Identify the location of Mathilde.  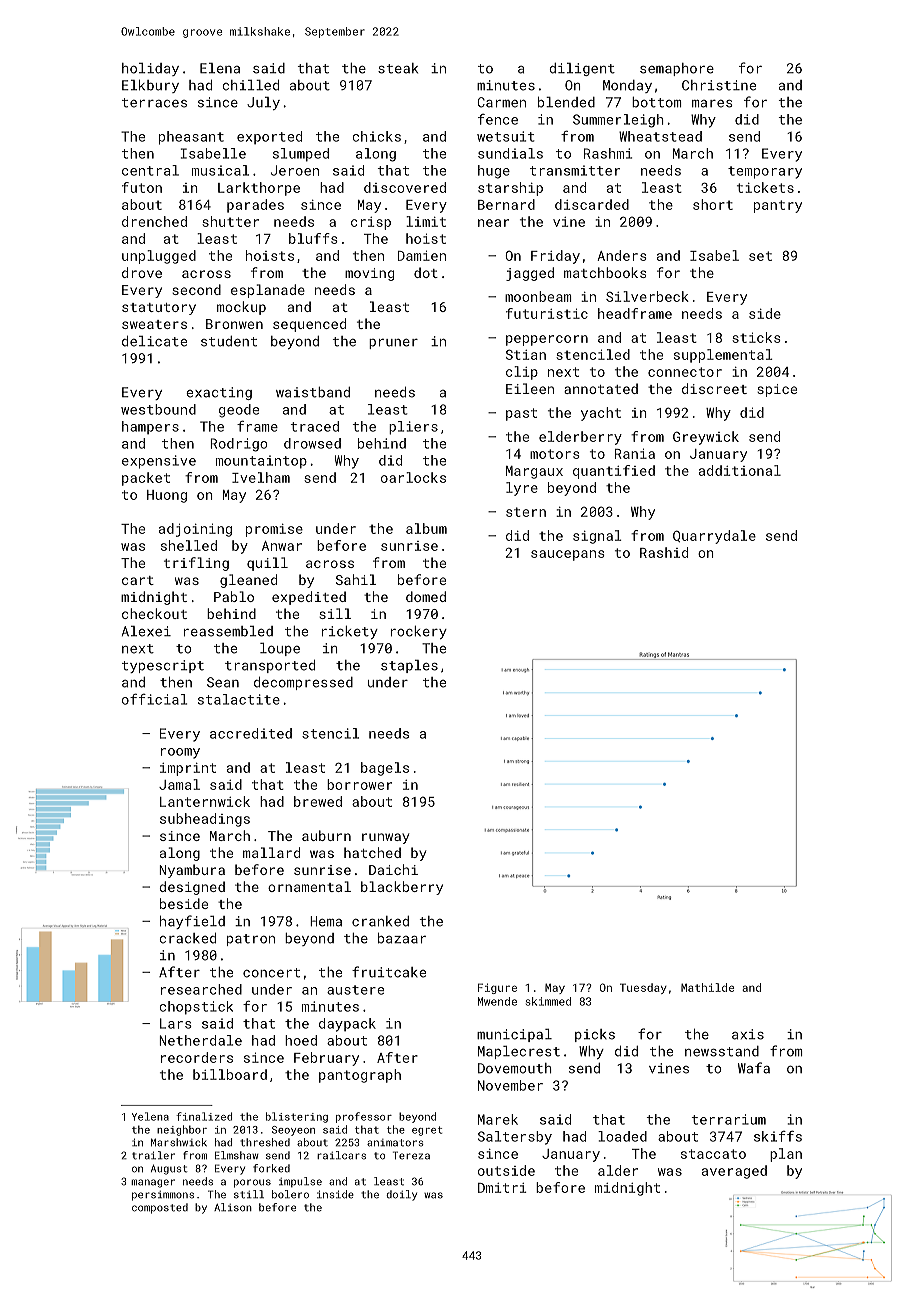
(708, 987).
